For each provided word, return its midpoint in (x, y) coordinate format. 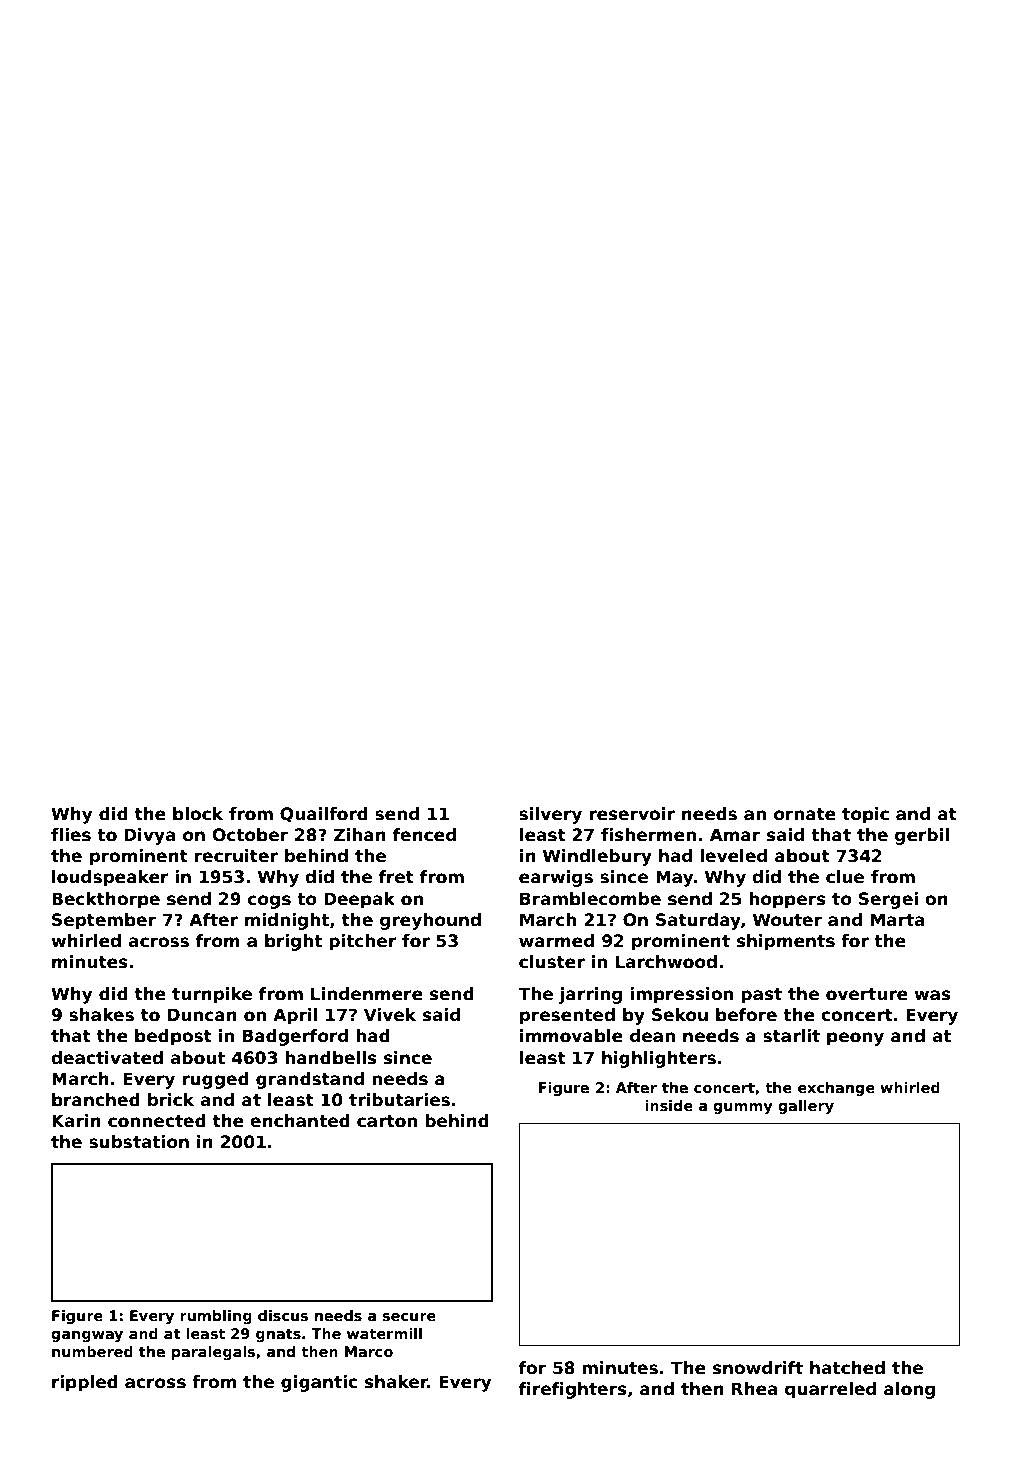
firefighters (573, 1390)
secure (409, 1317)
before (746, 1015)
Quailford (324, 815)
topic (865, 815)
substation (139, 1142)
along (909, 1390)
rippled (85, 1383)
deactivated (107, 1058)
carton (387, 1121)
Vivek (390, 1015)
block (198, 814)
